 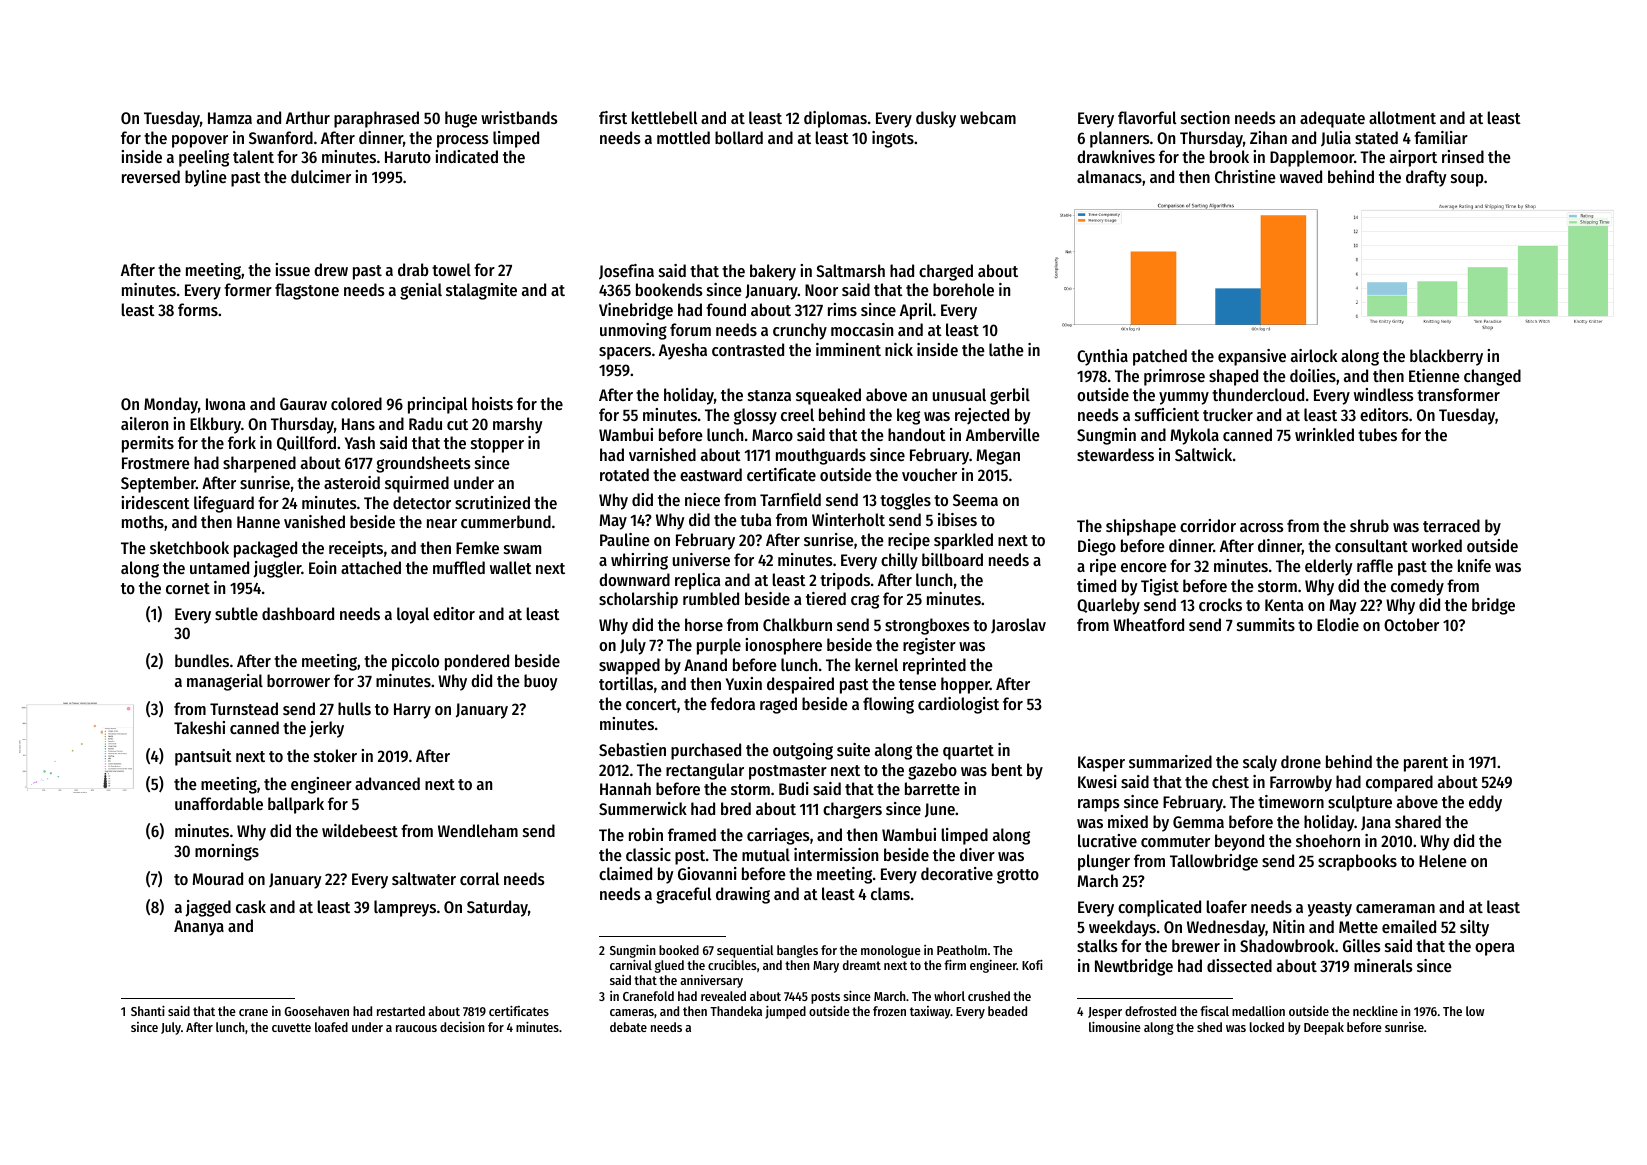 I want to click on loafer, so click(x=1227, y=906).
